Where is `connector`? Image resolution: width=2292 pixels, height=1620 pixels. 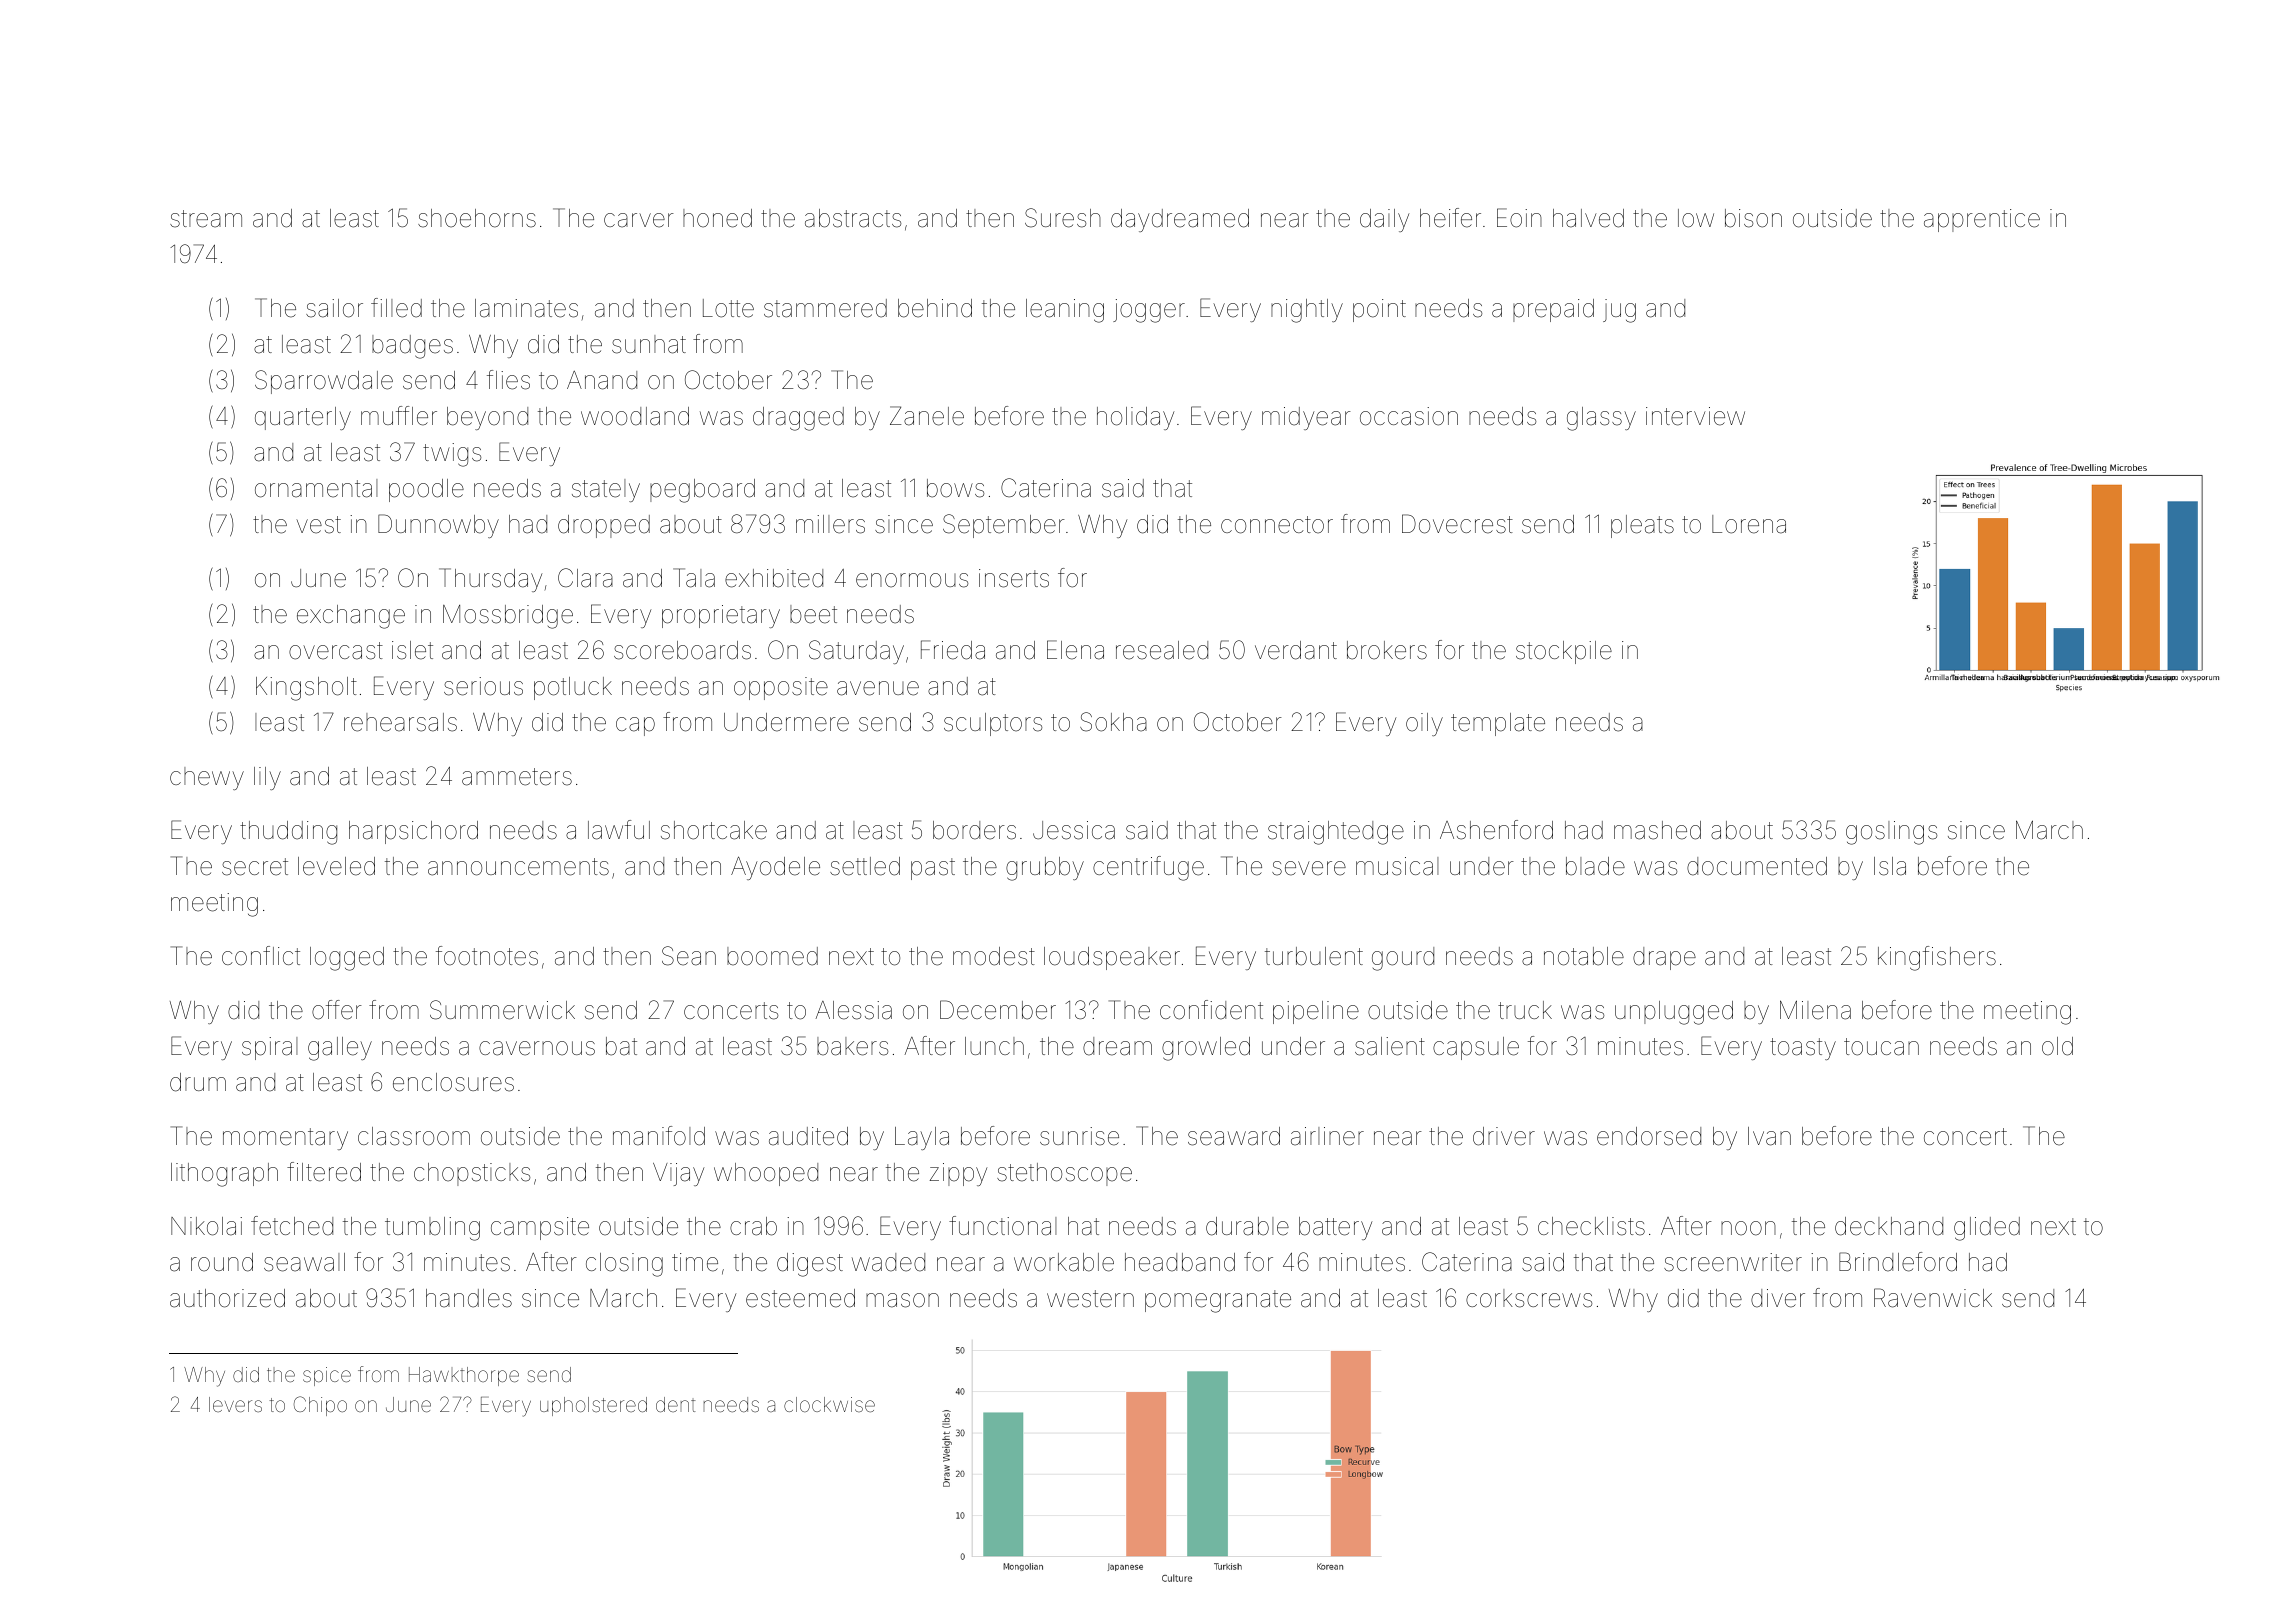 connector is located at coordinates (1277, 525).
